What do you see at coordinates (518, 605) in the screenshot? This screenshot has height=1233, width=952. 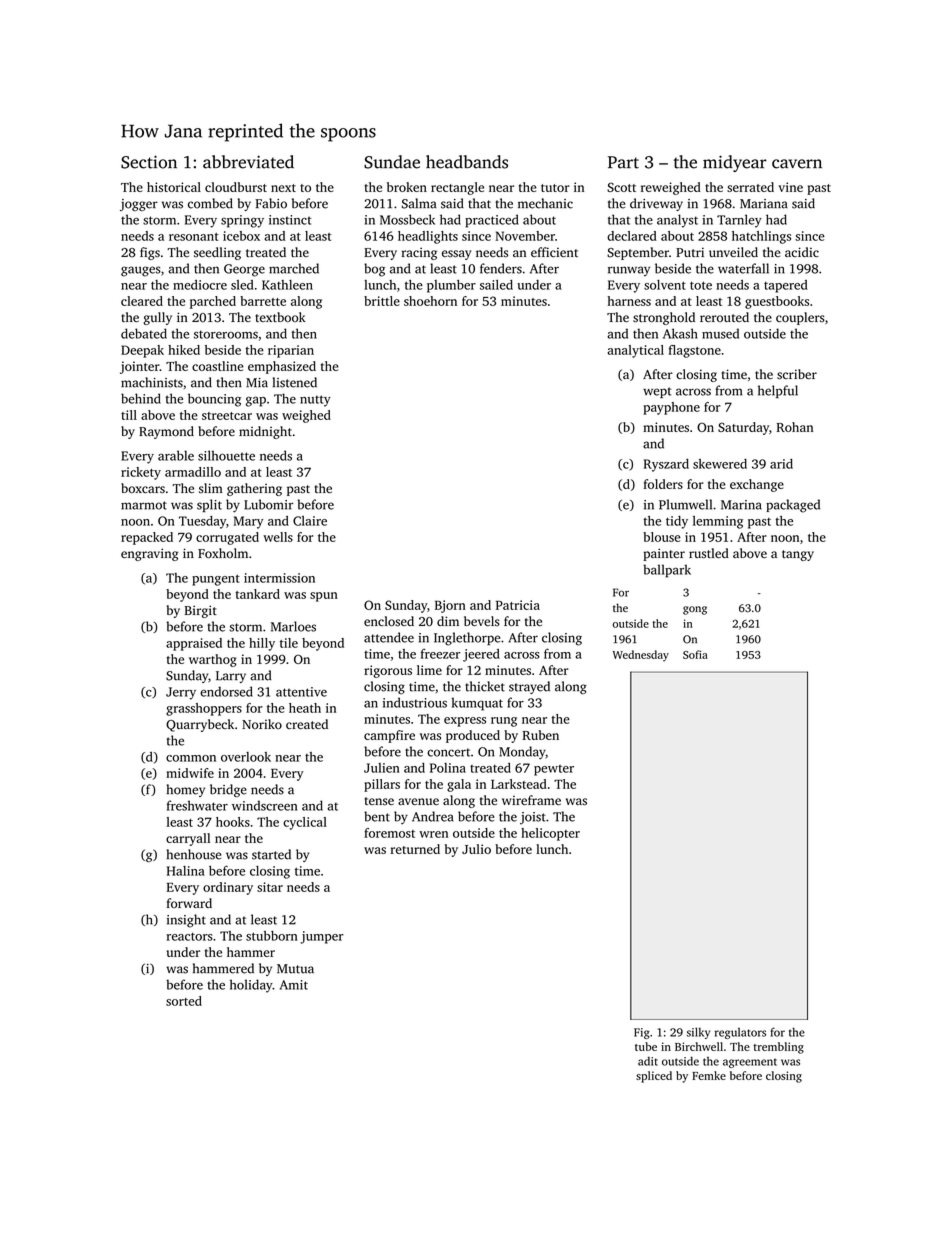 I see `Patricia` at bounding box center [518, 605].
